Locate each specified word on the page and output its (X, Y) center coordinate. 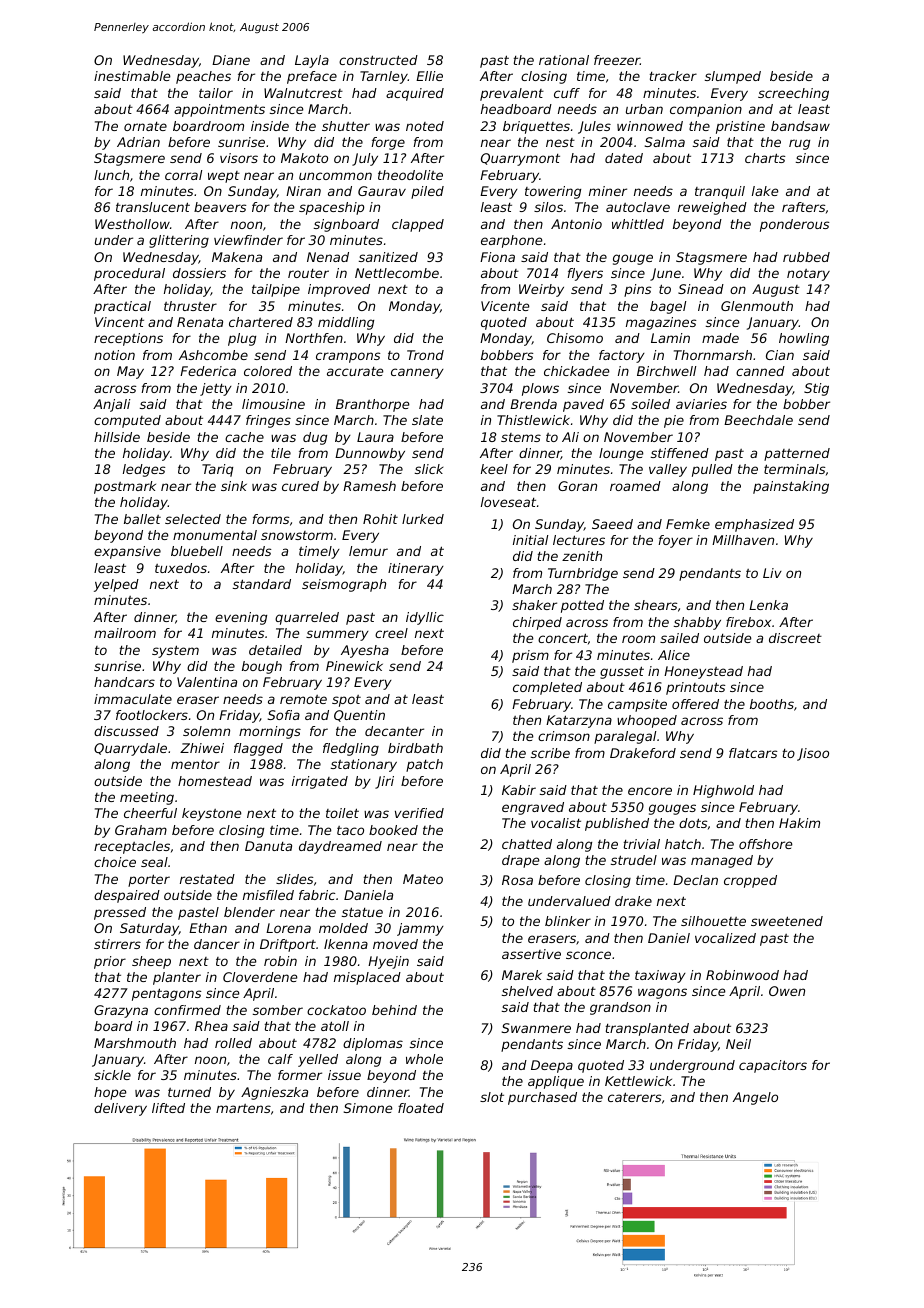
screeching (793, 94)
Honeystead (703, 672)
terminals (794, 469)
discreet (795, 638)
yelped (116, 585)
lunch (111, 175)
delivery (120, 1109)
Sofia (284, 715)
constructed (378, 60)
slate (427, 420)
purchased (542, 1098)
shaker (534, 605)
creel (391, 633)
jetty (216, 389)
